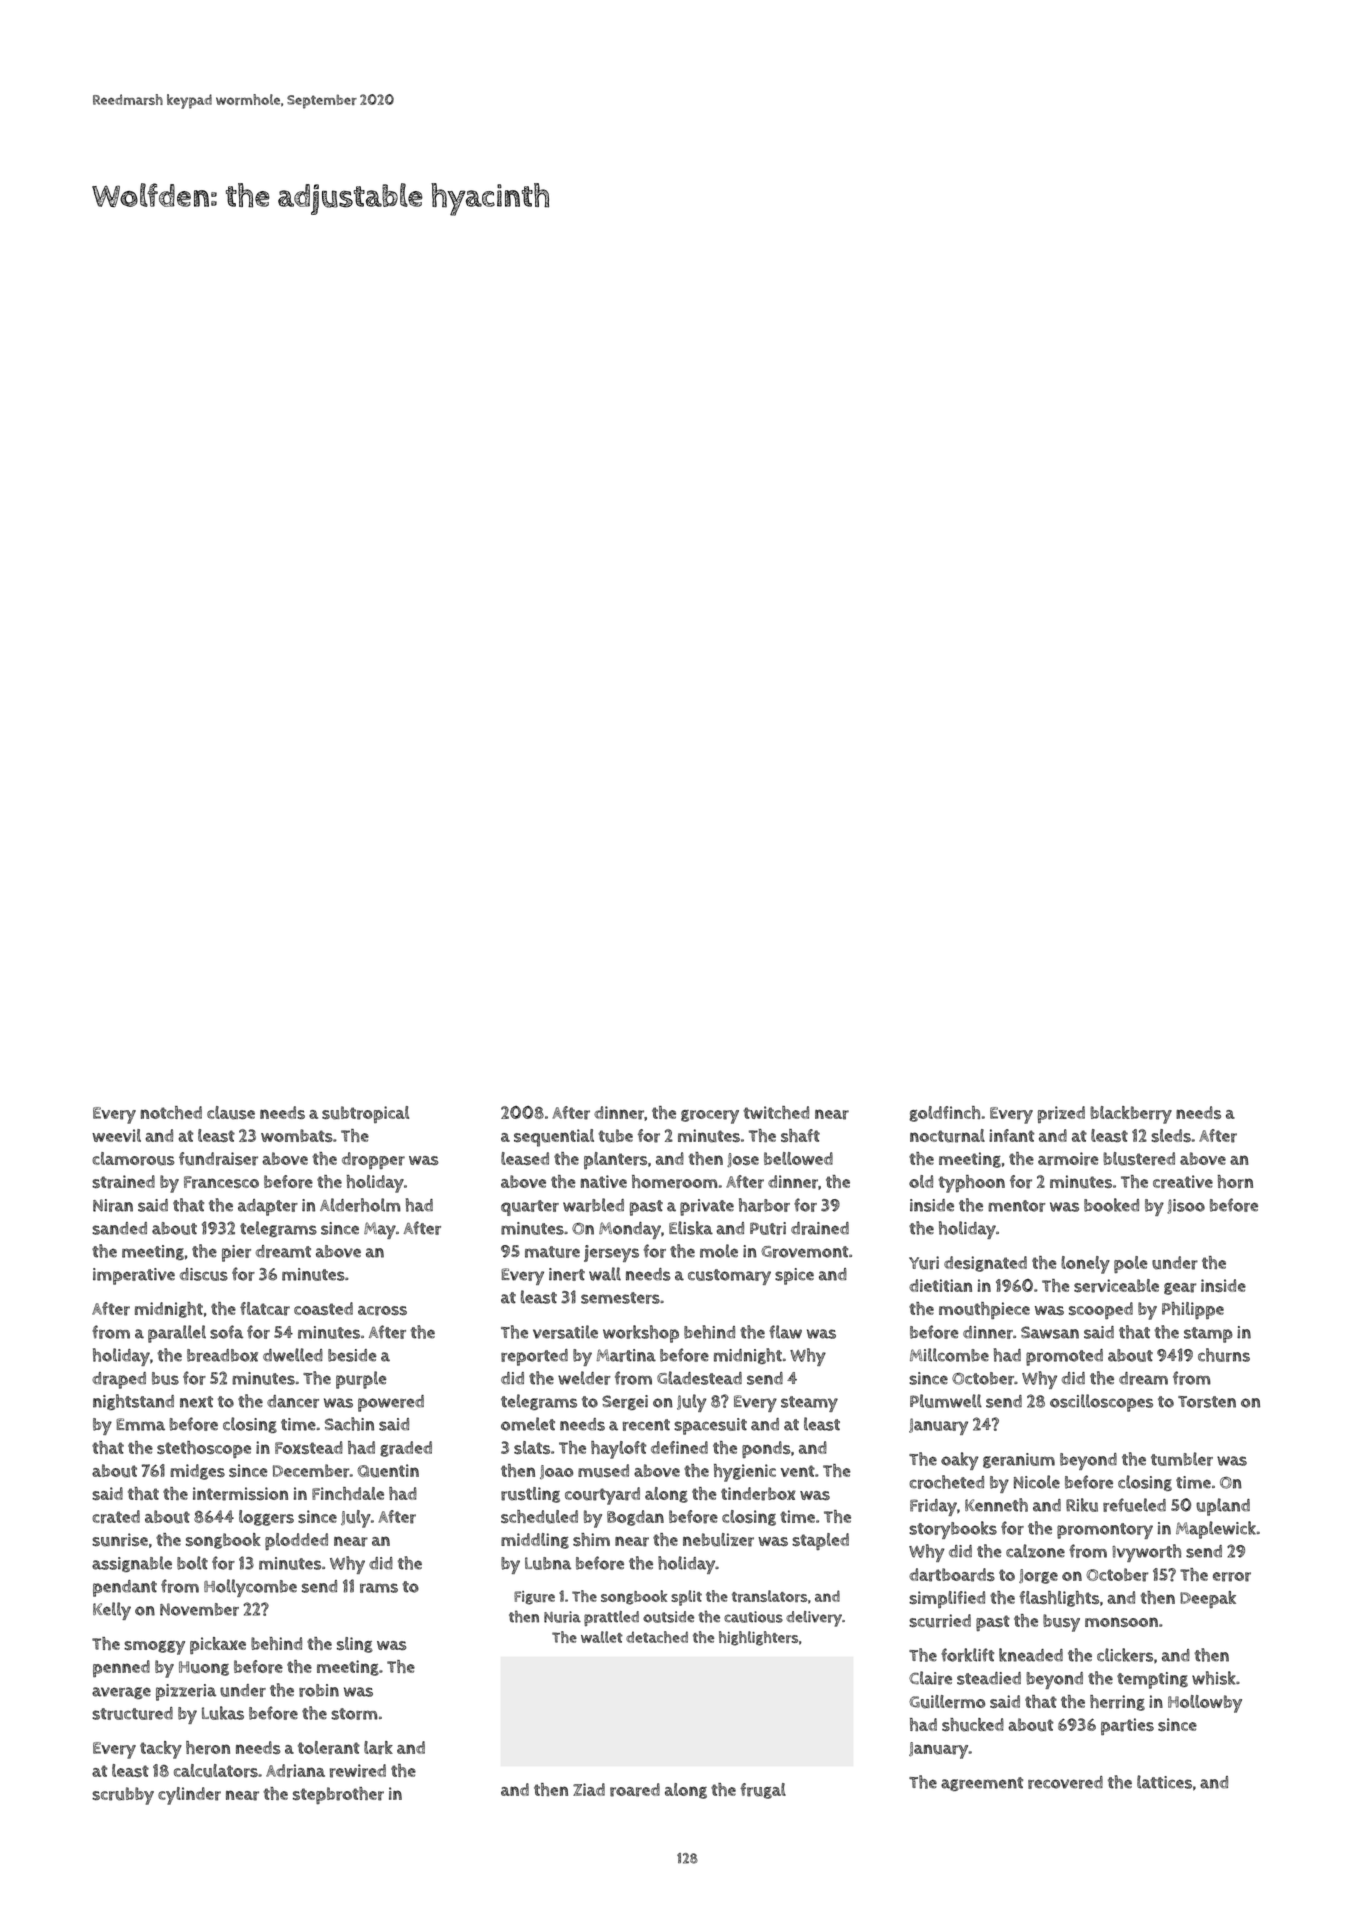 The width and height of the screenshot is (1354, 1915). Describe the element at coordinates (947, 1702) in the screenshot. I see `Guillermo` at that location.
